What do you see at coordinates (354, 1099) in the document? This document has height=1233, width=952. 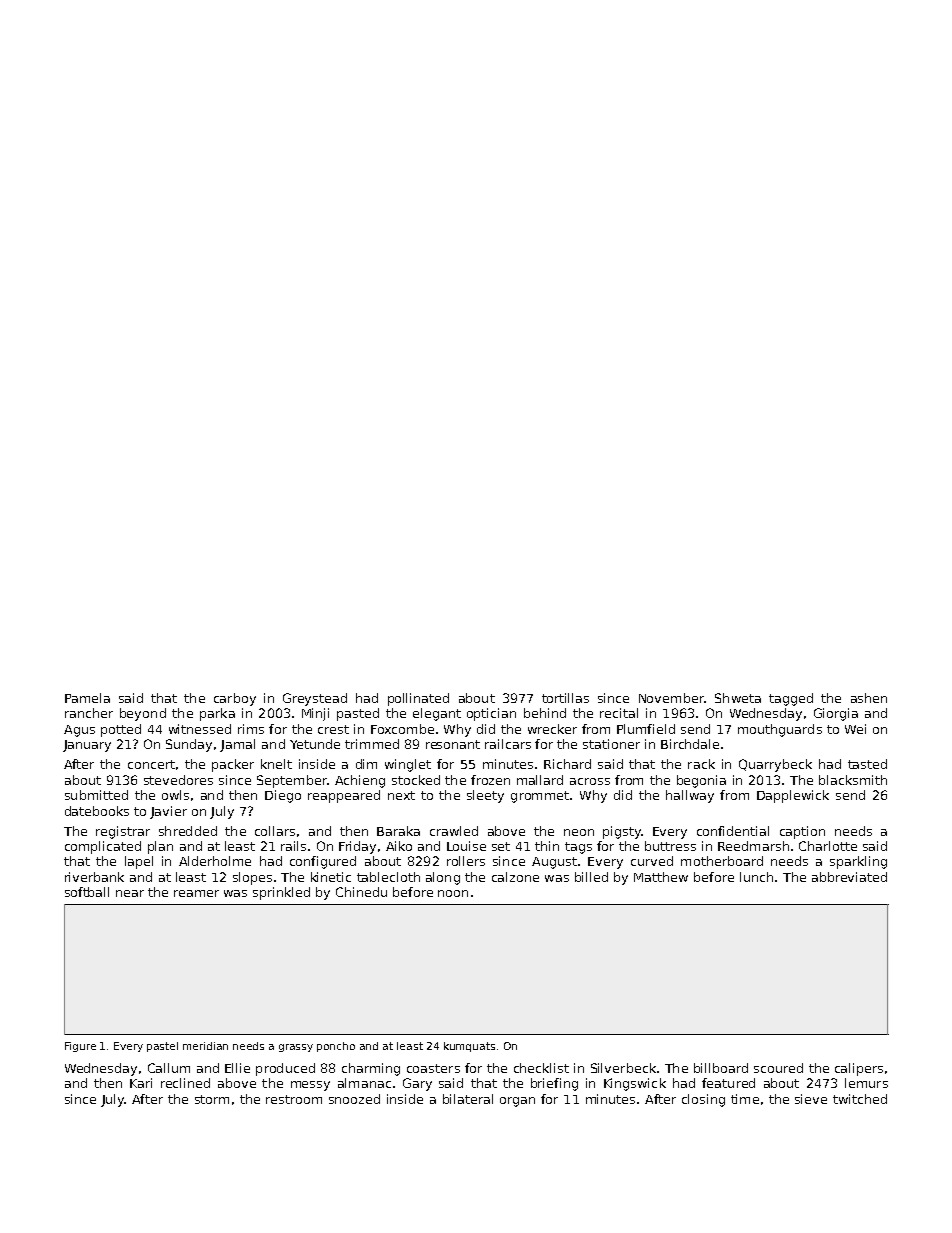 I see `snoozed` at bounding box center [354, 1099].
